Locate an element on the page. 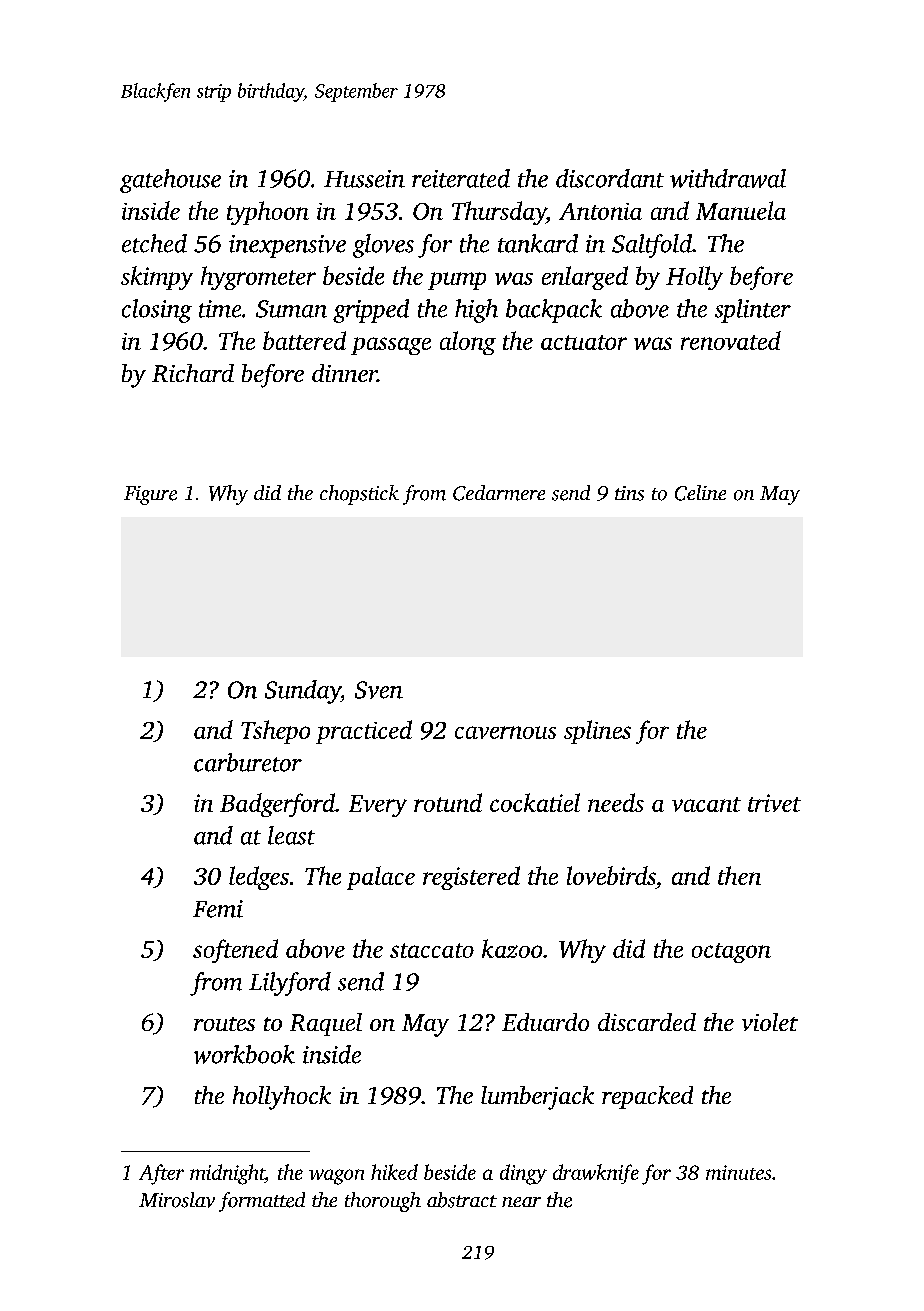 Image resolution: width=924 pixels, height=1311 pixels. minutes is located at coordinates (738, 1172).
